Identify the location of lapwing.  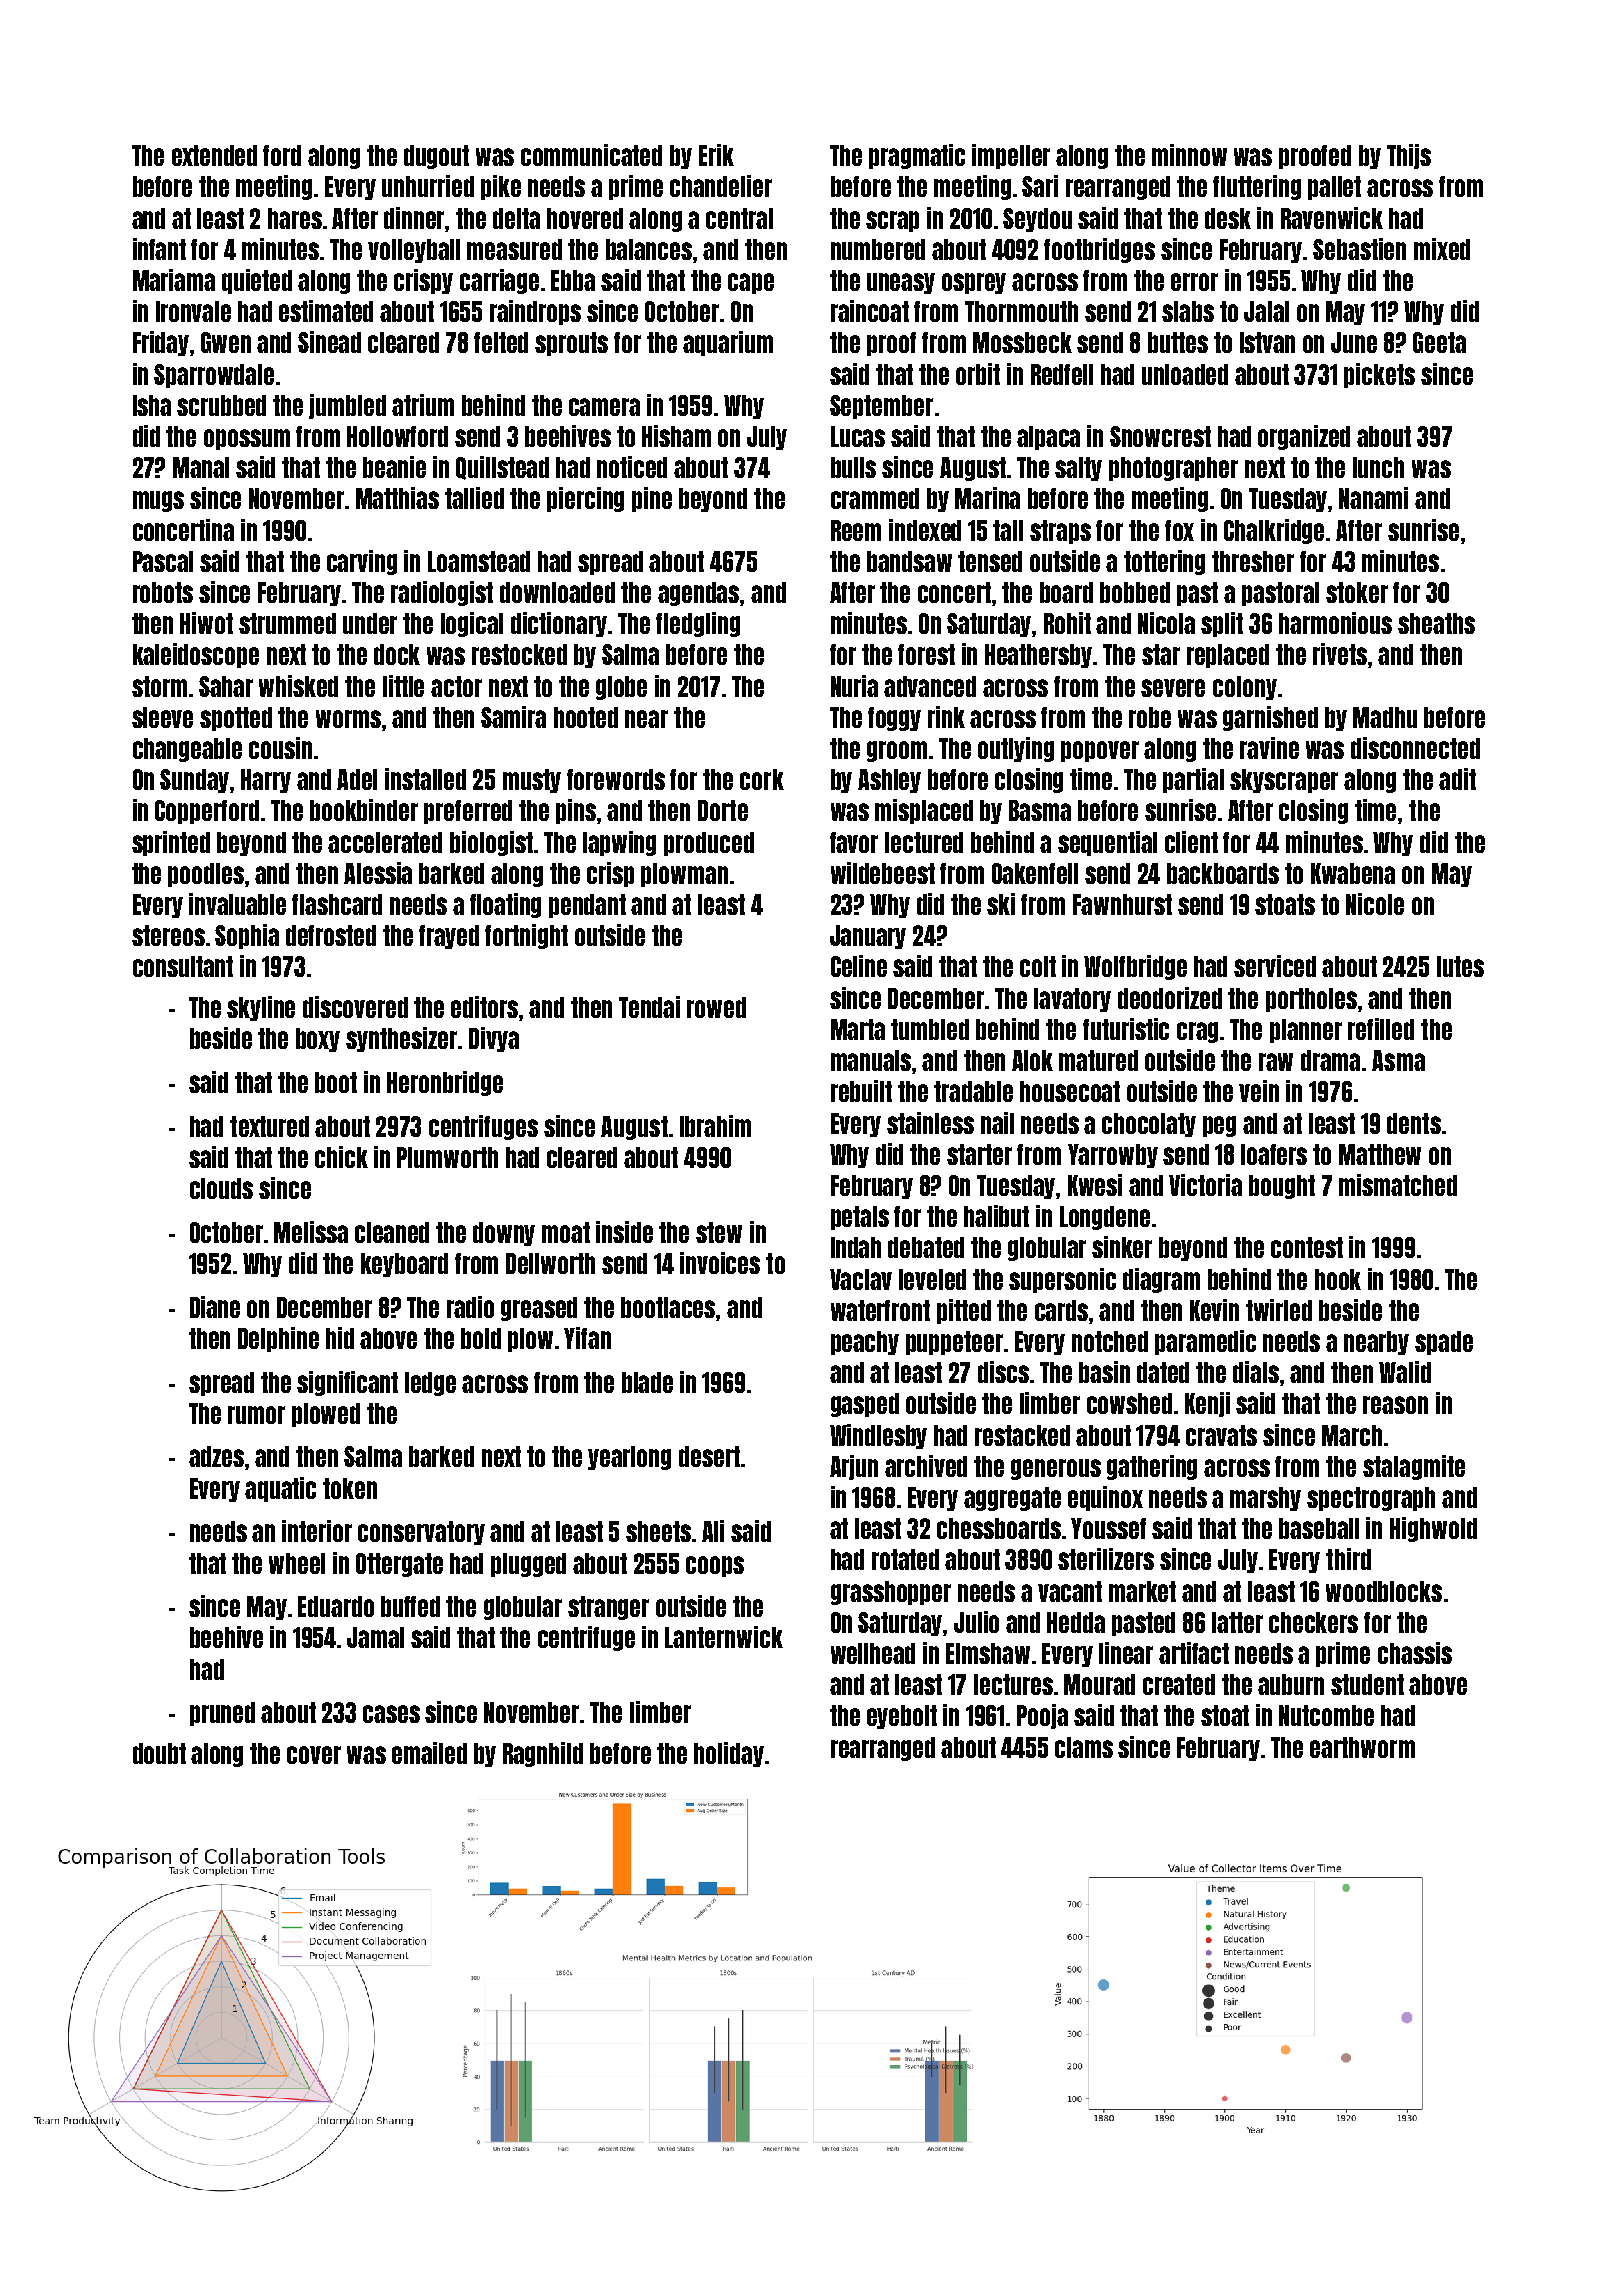
(619, 843).
